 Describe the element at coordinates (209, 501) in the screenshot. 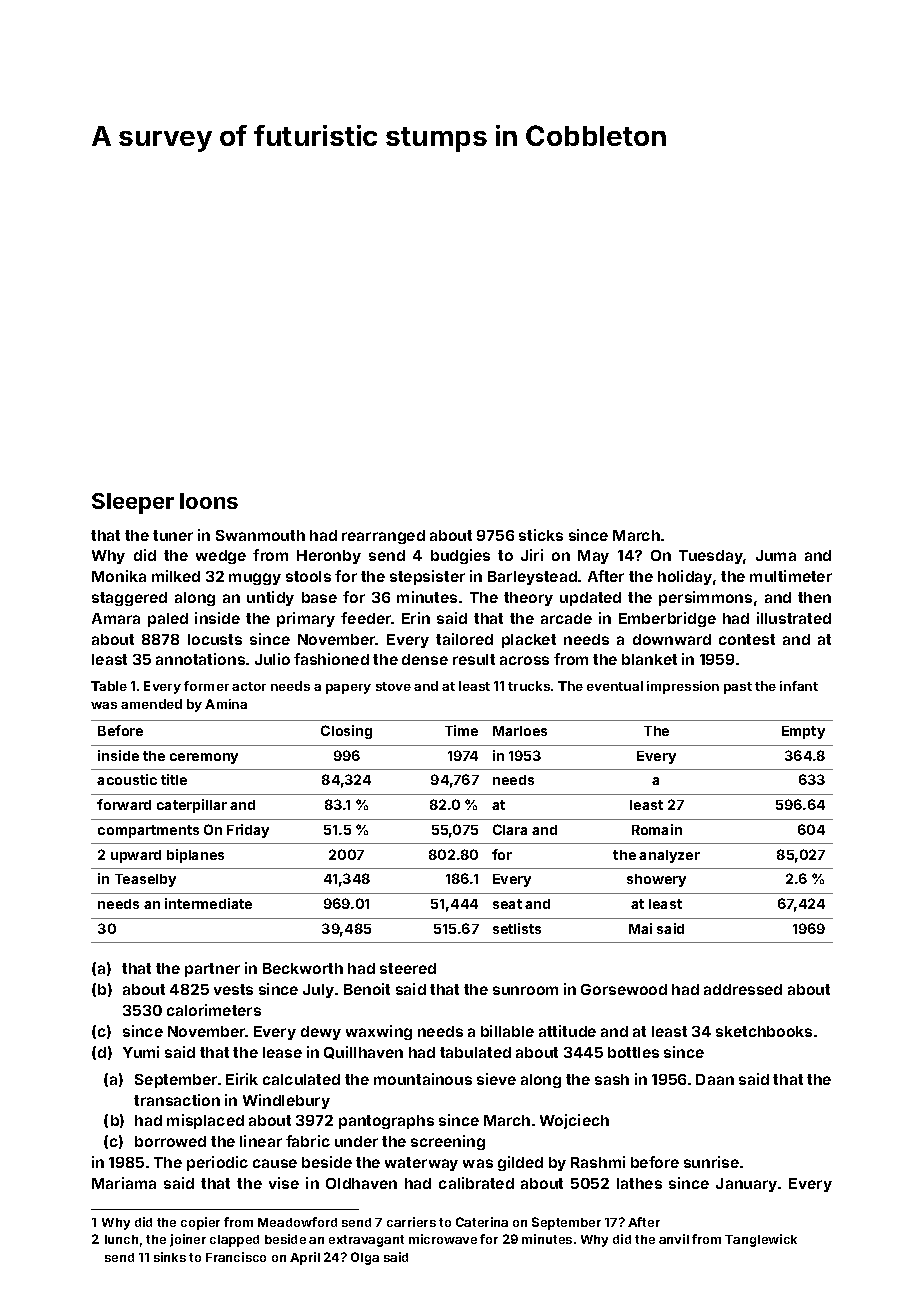

I see `loons` at that location.
